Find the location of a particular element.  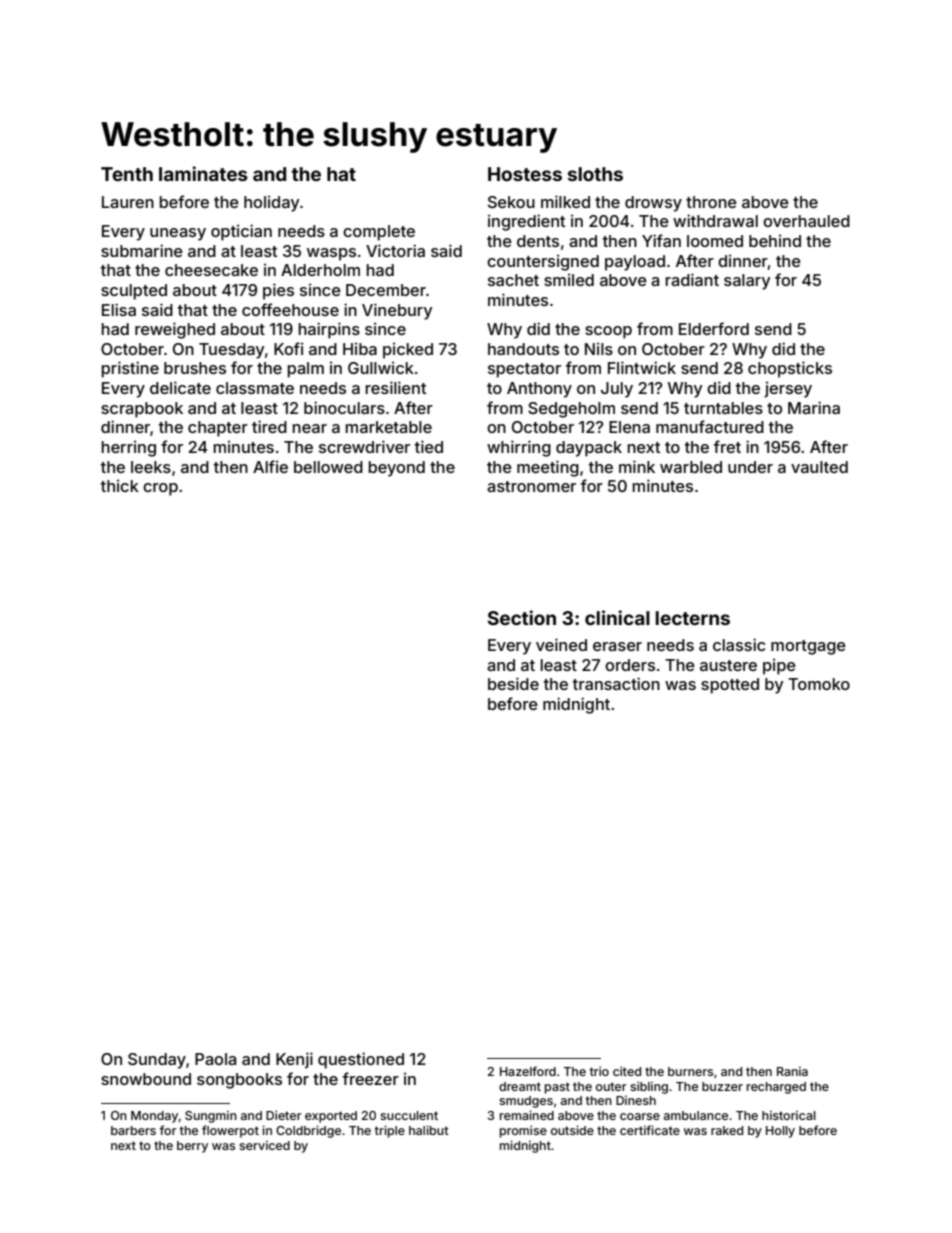

laminates is located at coordinates (203, 173).
